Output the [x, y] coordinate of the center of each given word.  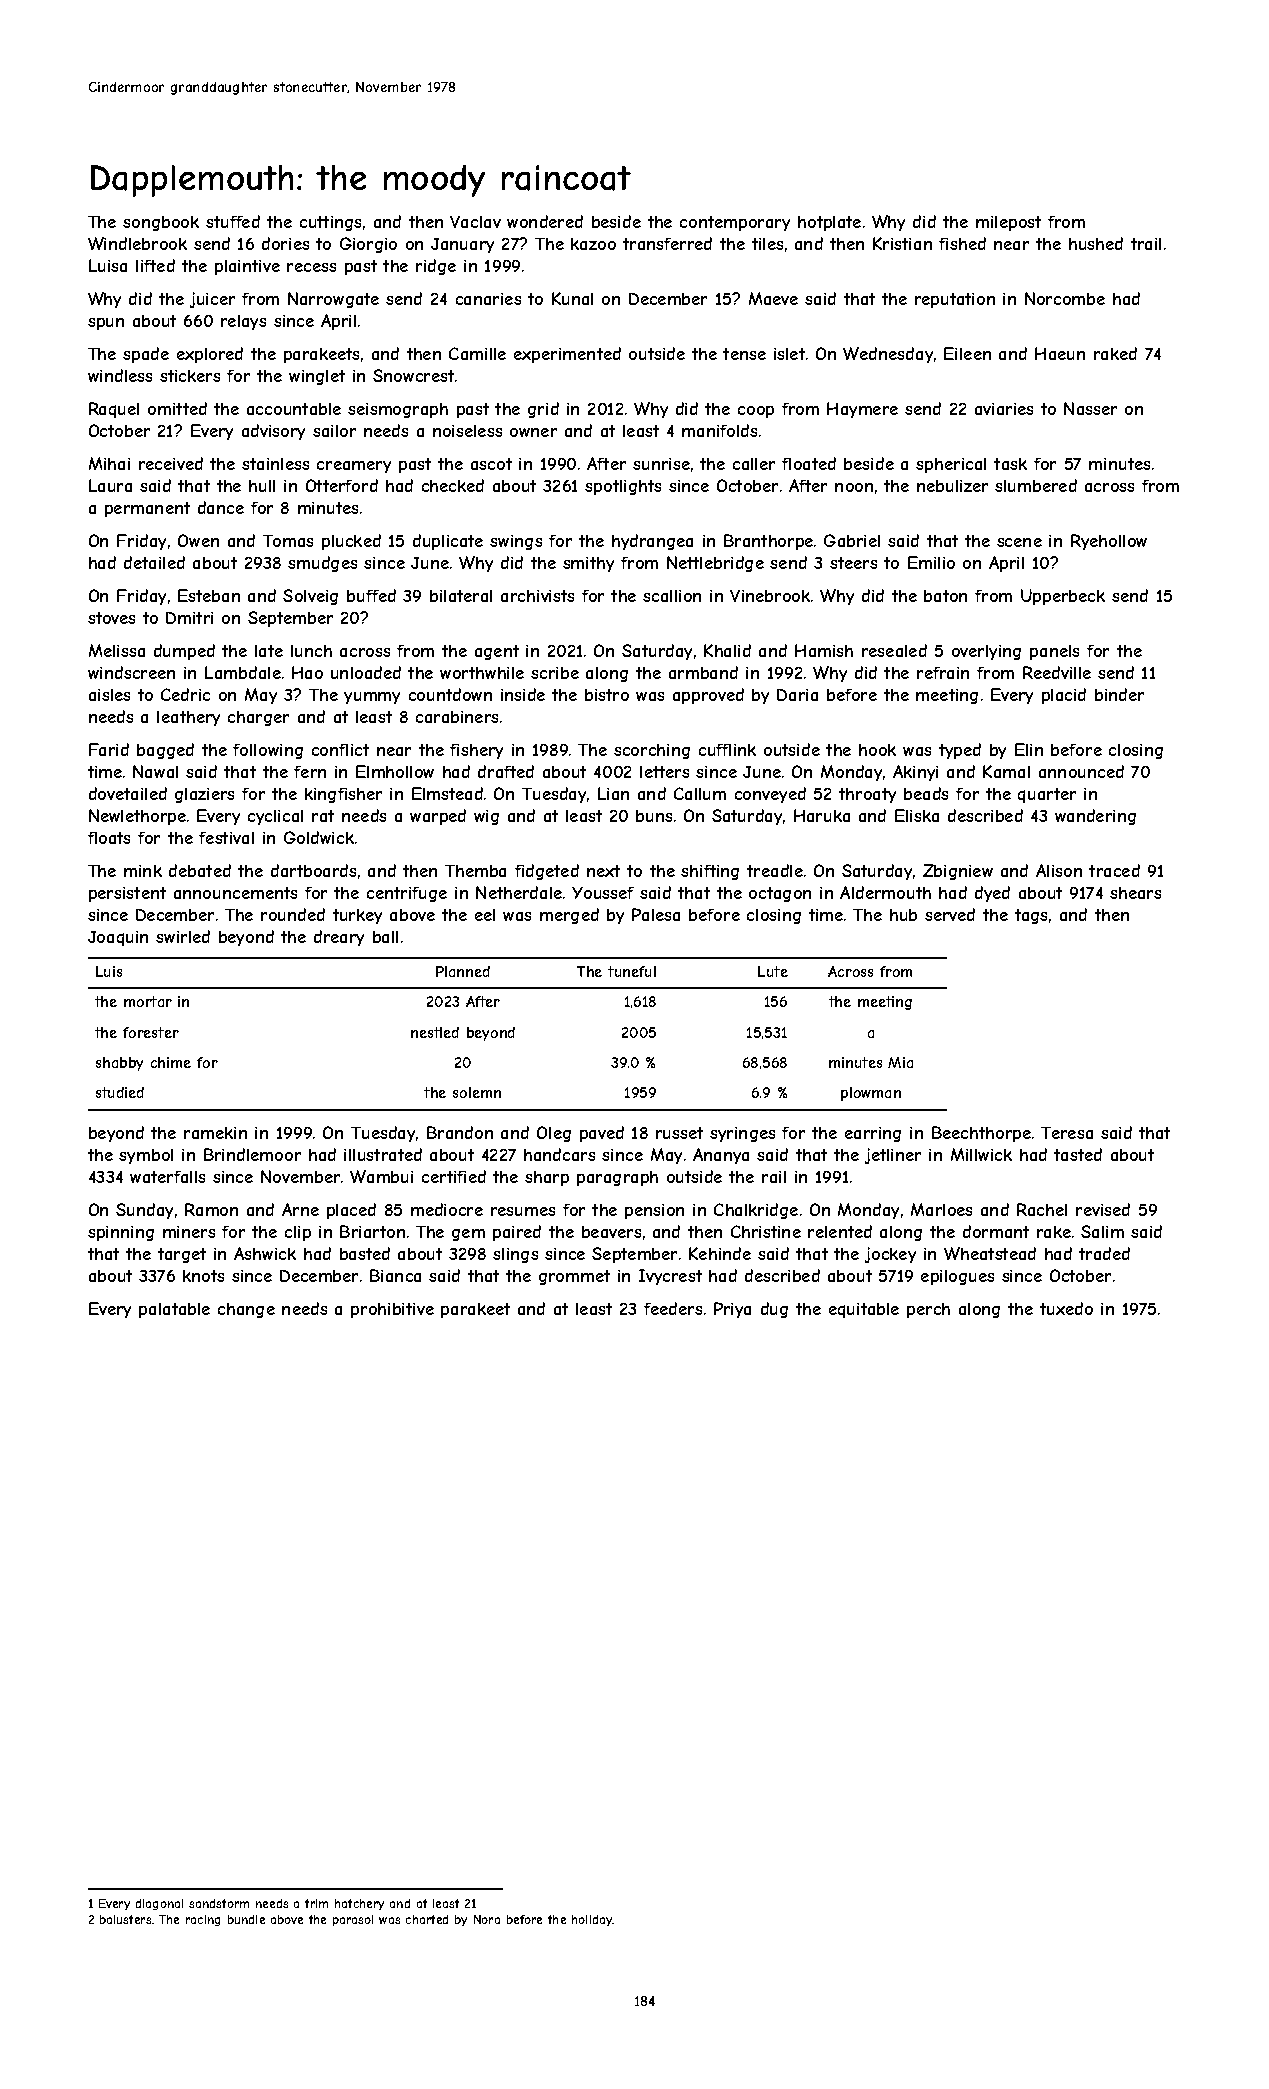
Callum [700, 793]
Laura [110, 485]
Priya [732, 1310]
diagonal [159, 1904]
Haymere [862, 410]
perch [928, 1310]
